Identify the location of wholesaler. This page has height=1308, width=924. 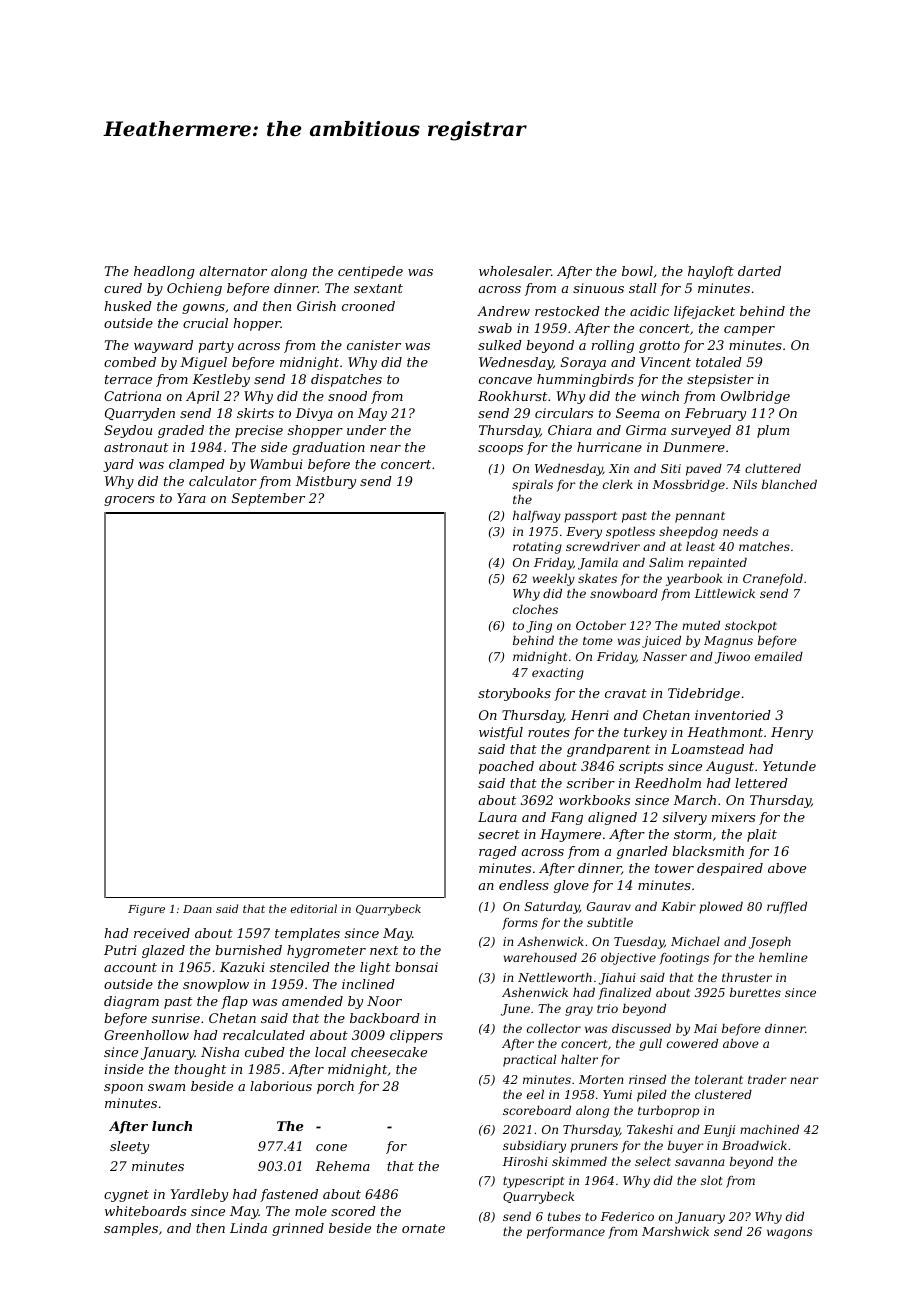
(515, 271).
